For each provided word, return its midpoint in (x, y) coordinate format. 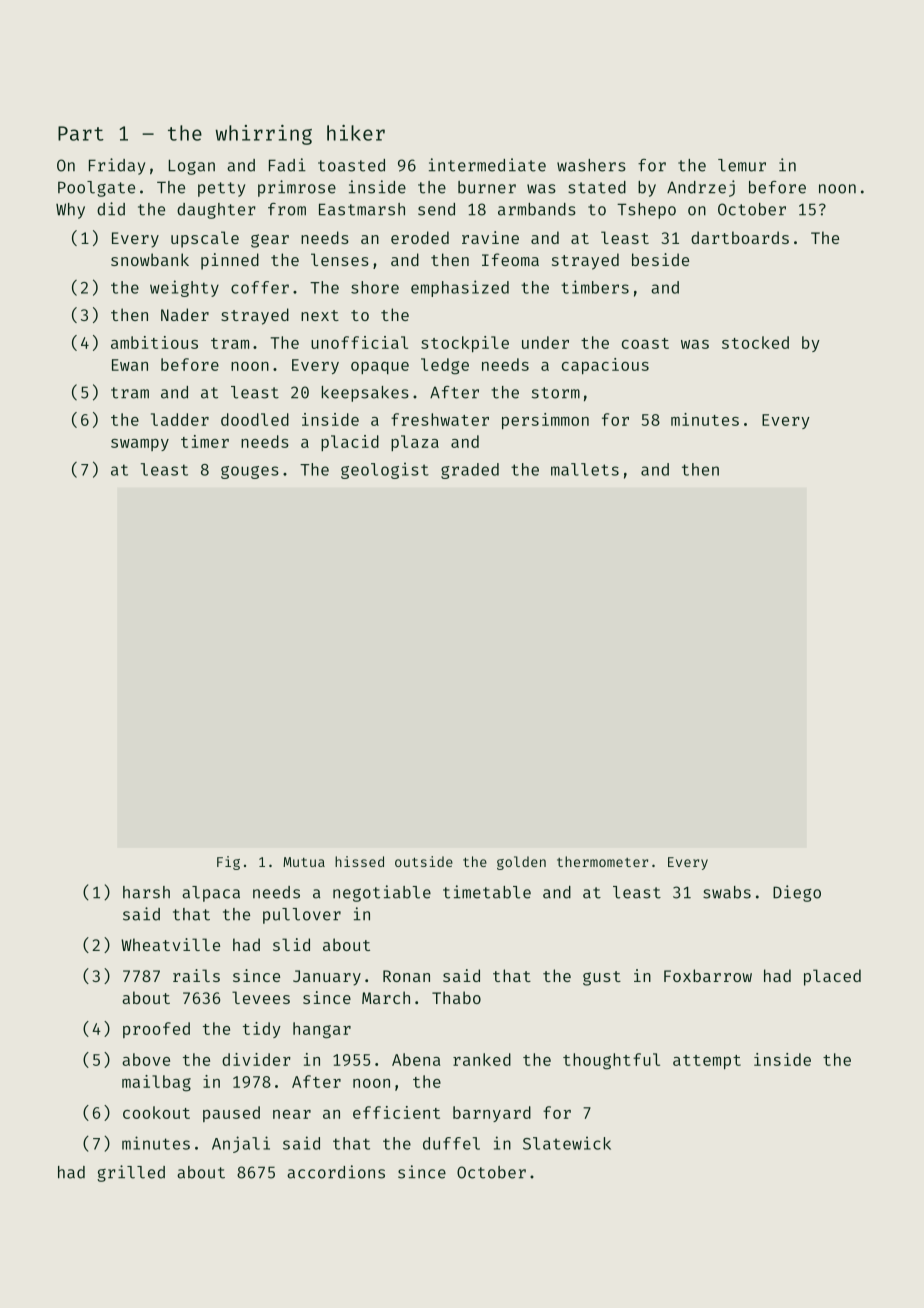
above (146, 1059)
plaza (415, 443)
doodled (255, 419)
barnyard (492, 1114)
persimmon (545, 421)
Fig (228, 863)
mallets (585, 469)
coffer (260, 287)
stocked (755, 342)
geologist (385, 471)
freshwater (440, 419)
